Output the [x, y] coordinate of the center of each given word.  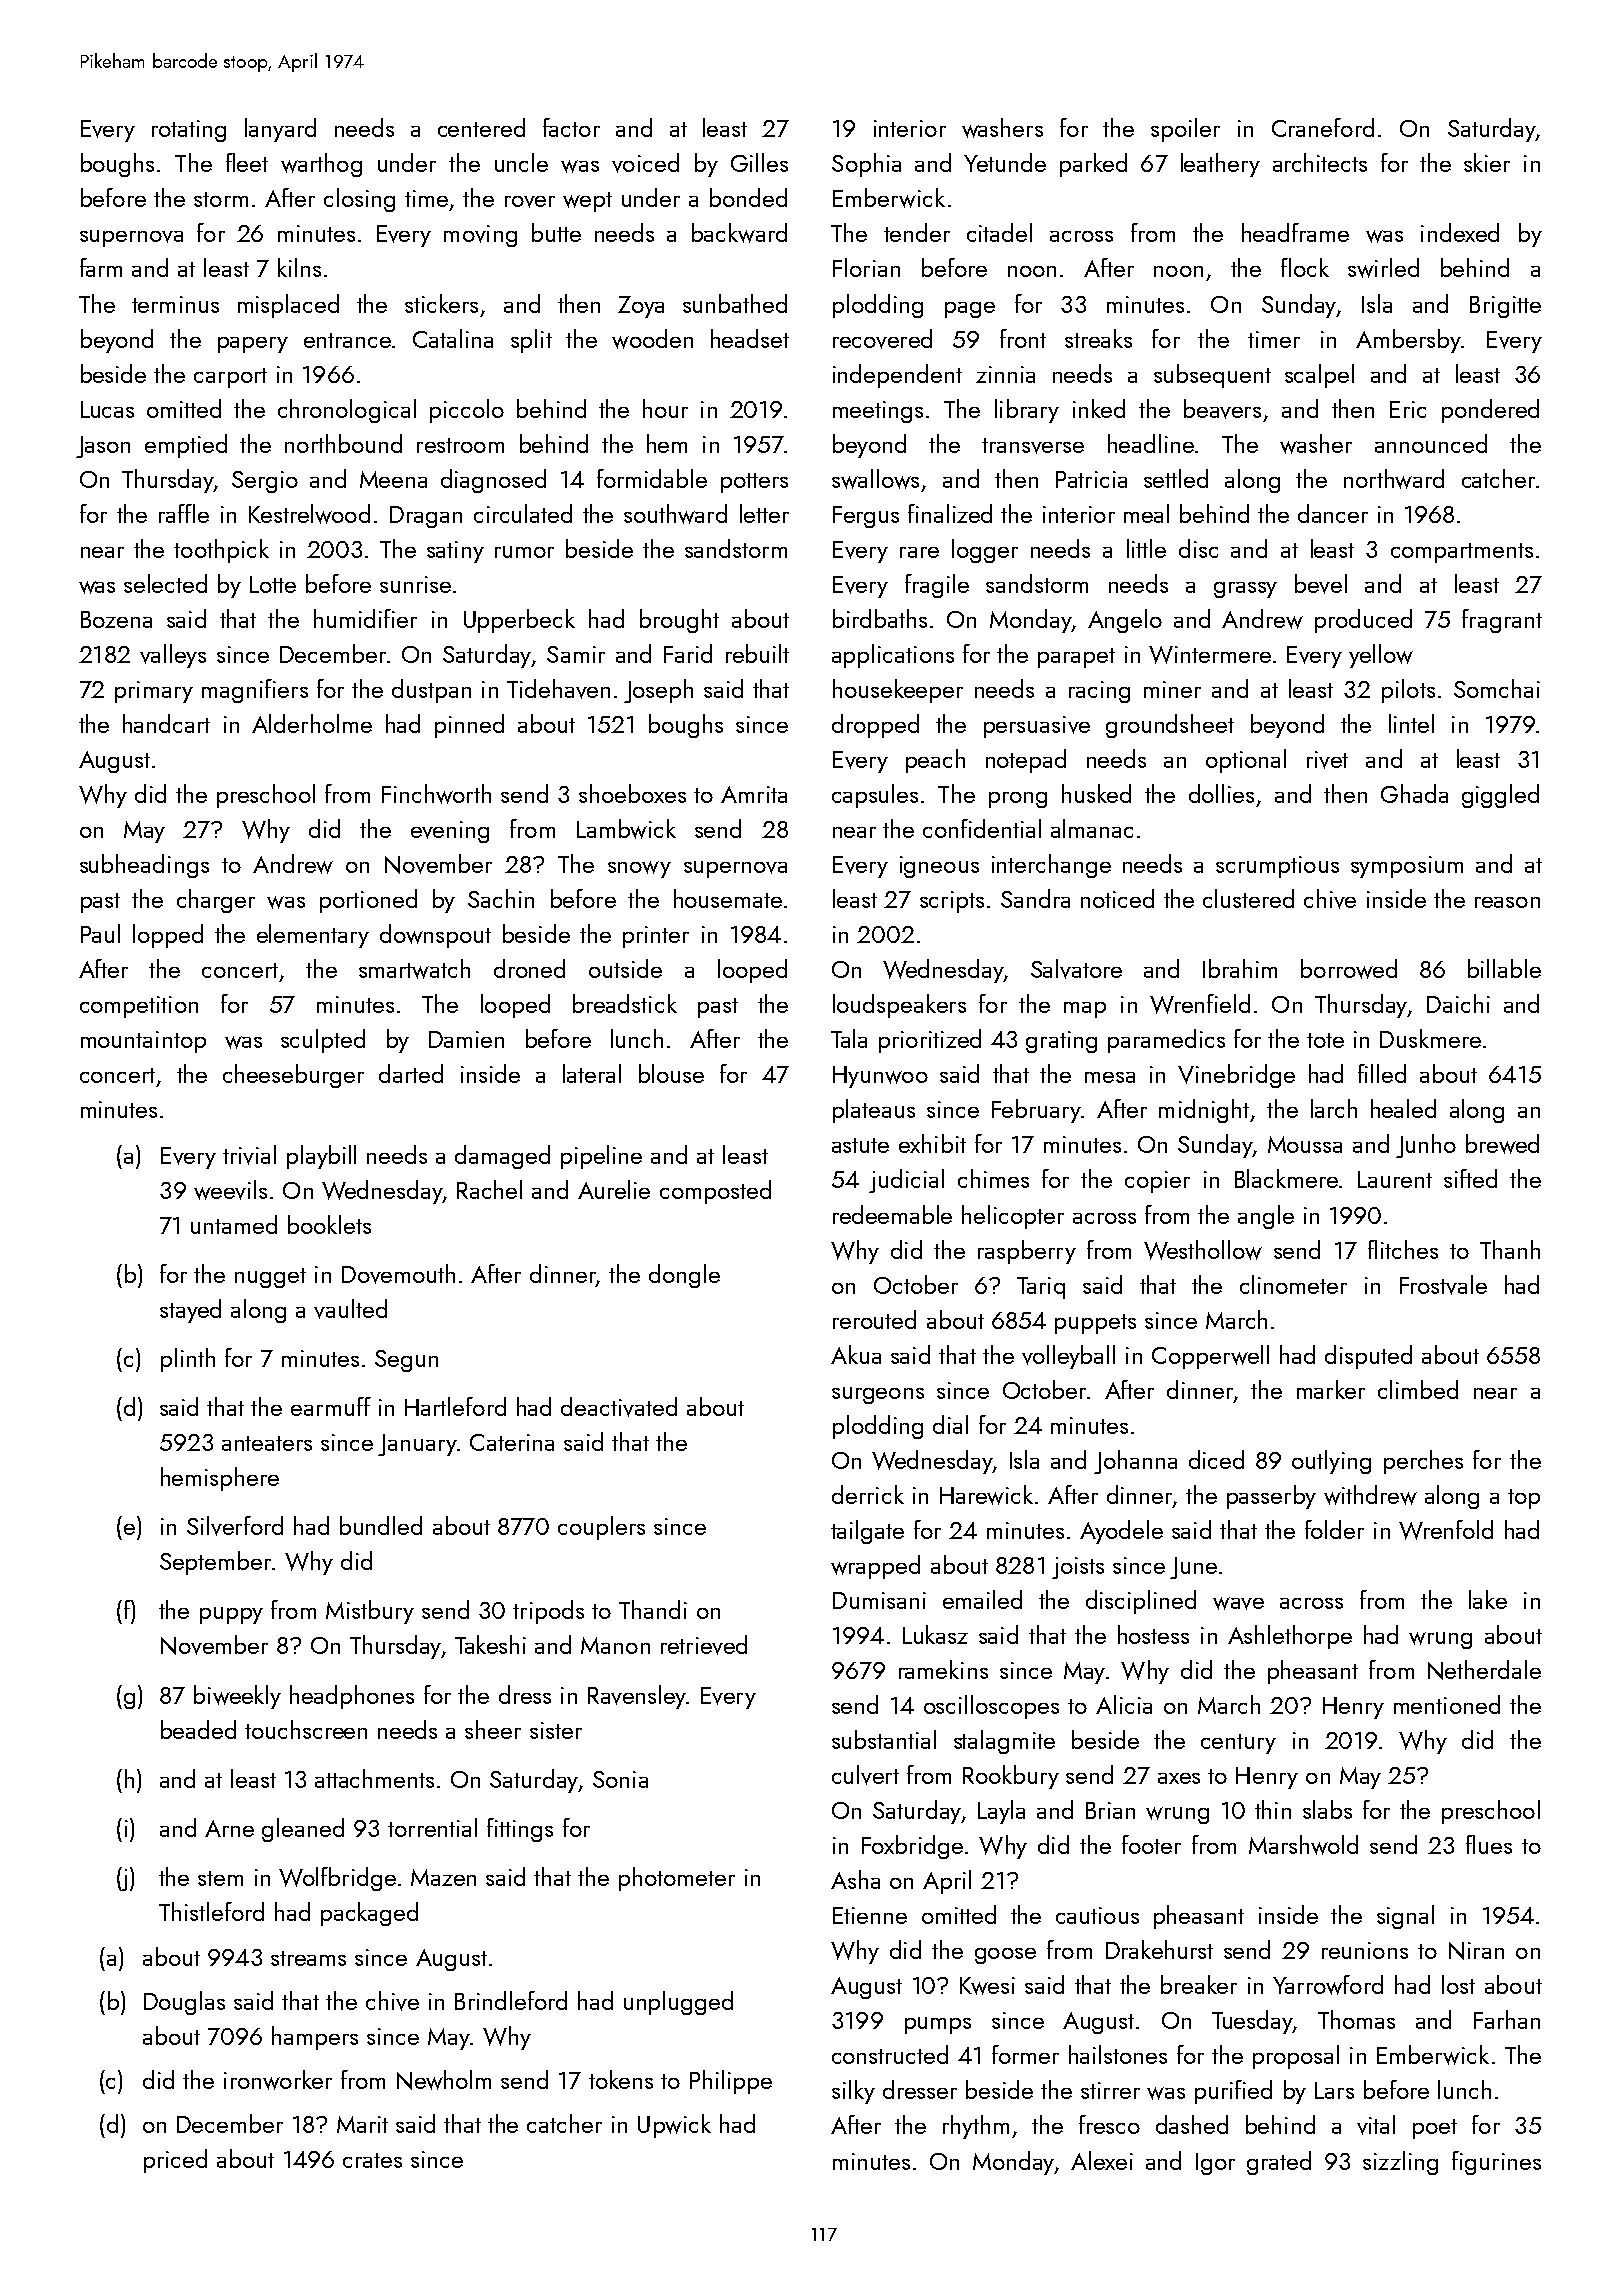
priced [175, 2161]
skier [1487, 162]
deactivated [619, 1407]
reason [1507, 902]
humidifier [365, 618]
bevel [1321, 584]
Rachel [489, 1189]
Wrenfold [1446, 1530]
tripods [548, 1612]
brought [679, 621]
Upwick [674, 2126]
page [970, 310]
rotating [189, 131]
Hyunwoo [880, 1077]
